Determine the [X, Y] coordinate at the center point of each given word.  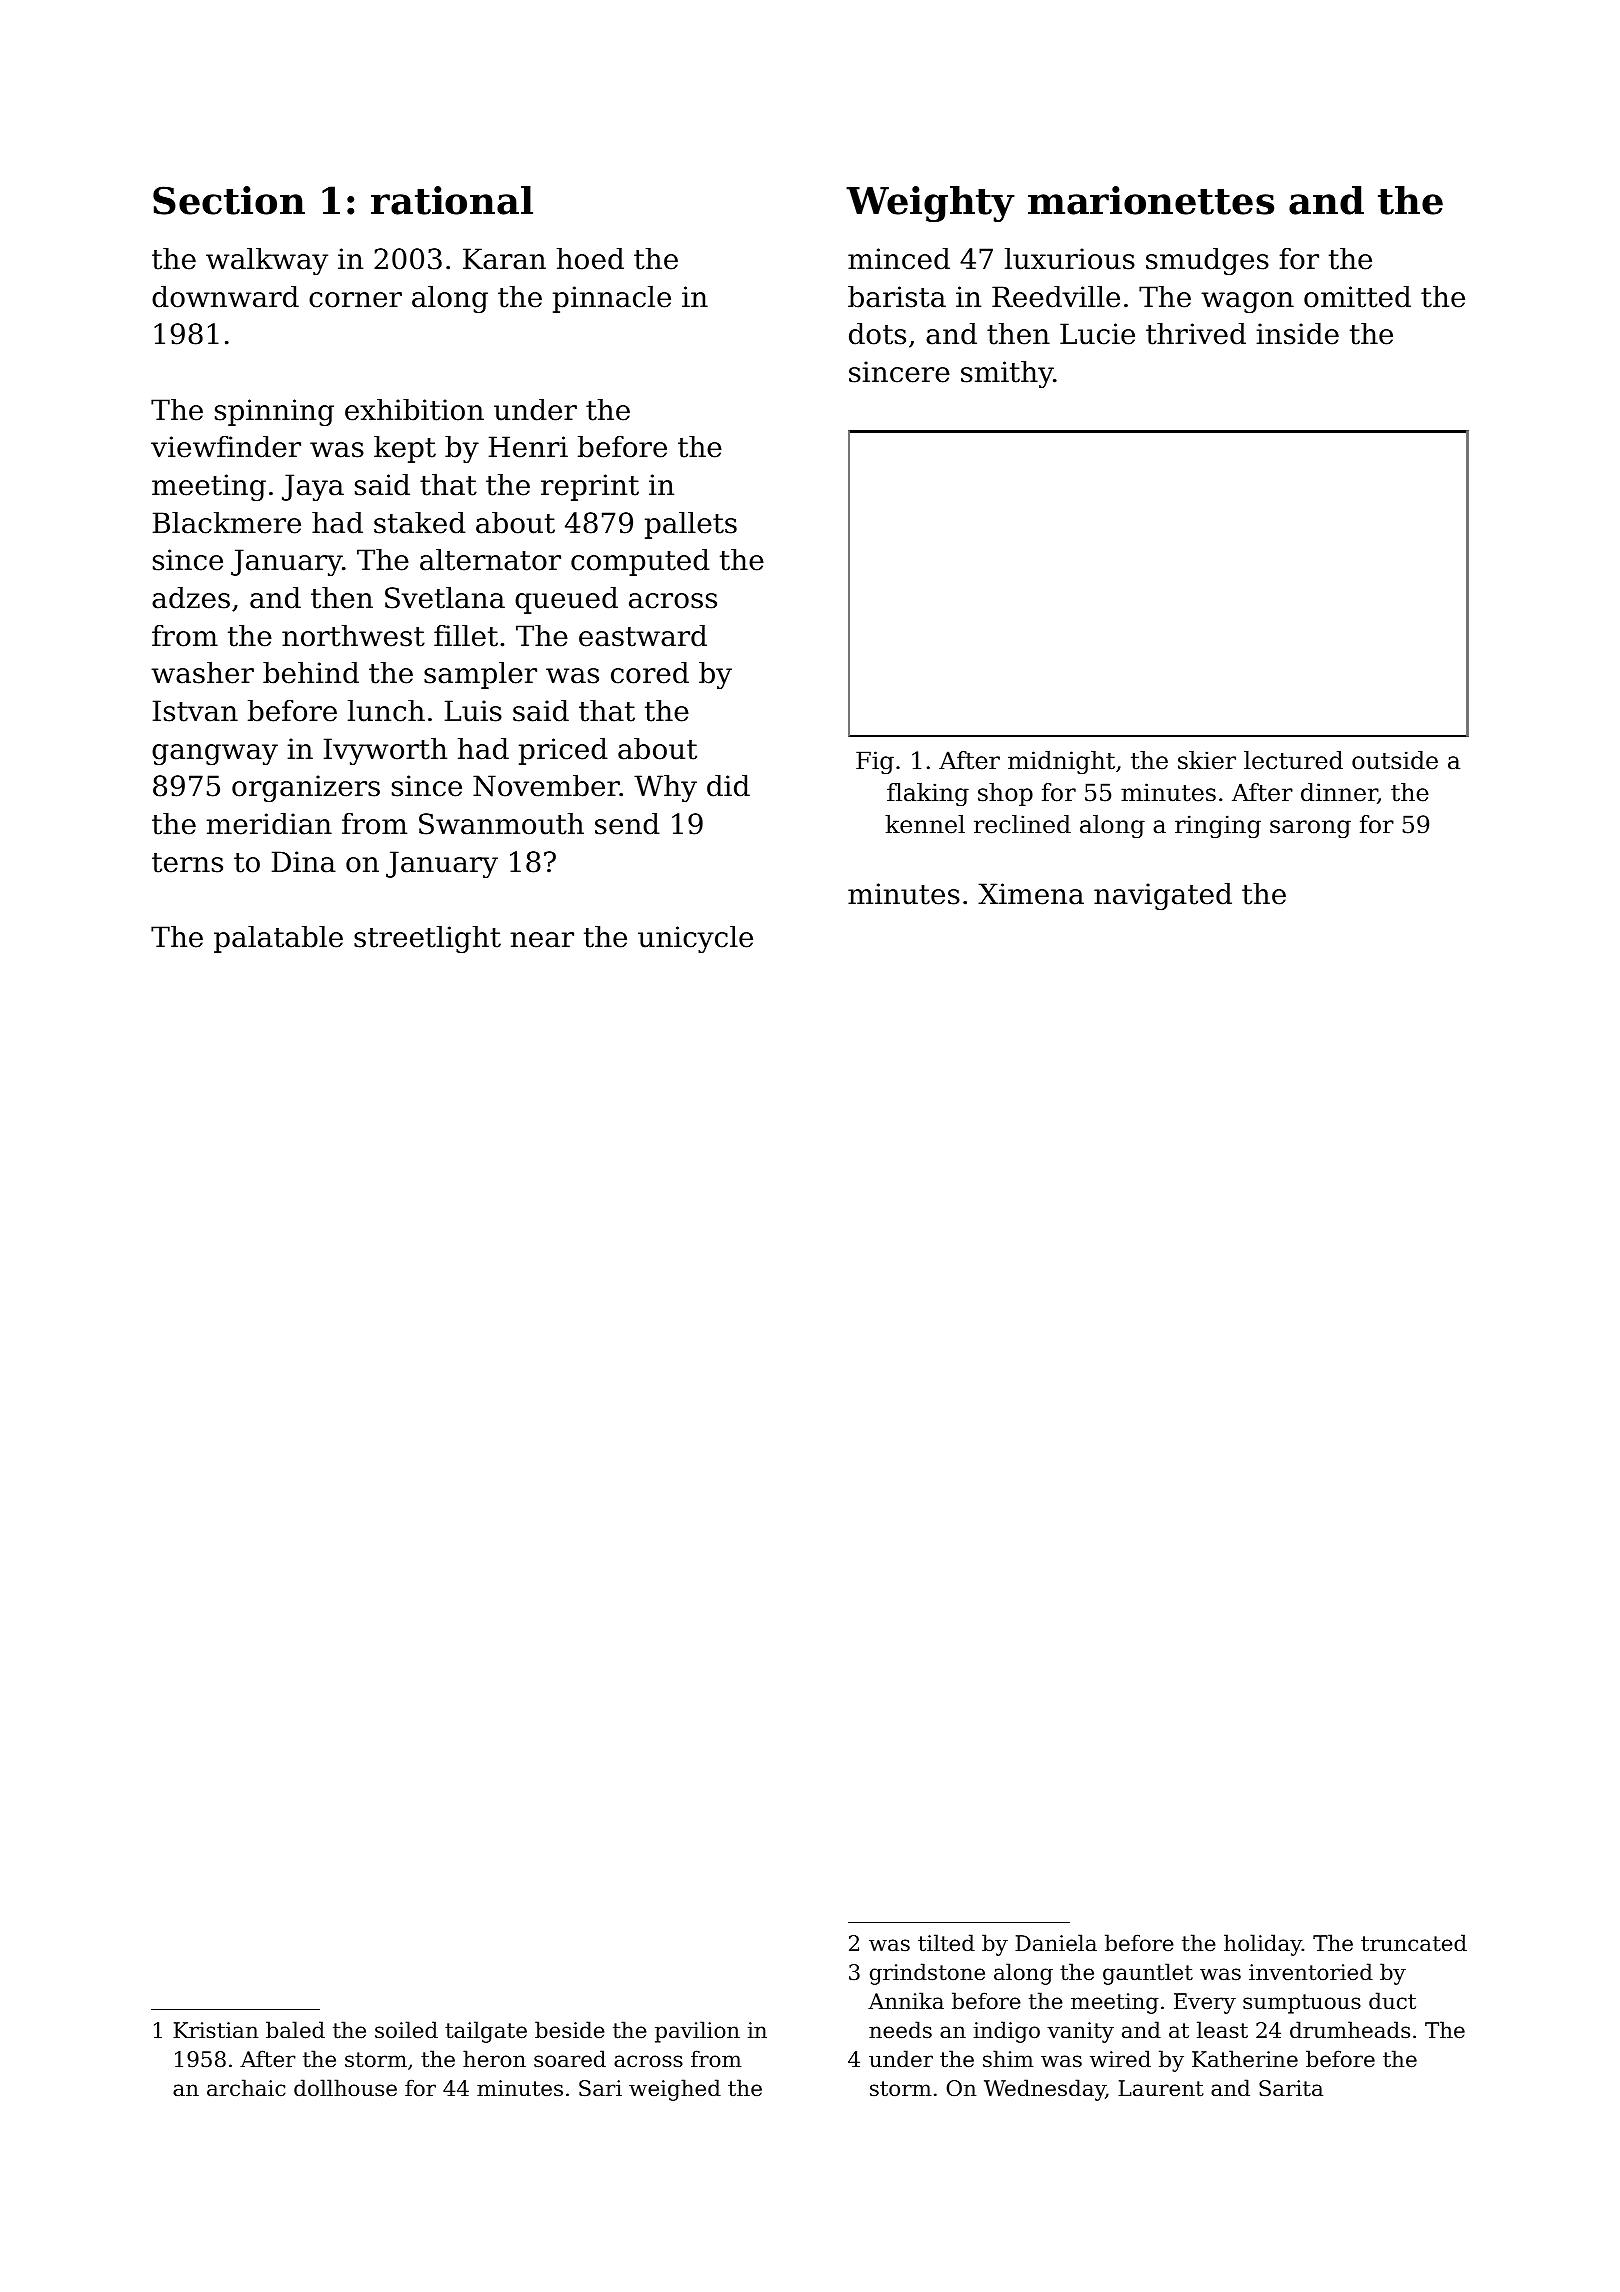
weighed [675, 2090]
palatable [278, 939]
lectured [1293, 760]
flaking [928, 794]
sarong [1310, 829]
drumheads [1350, 2030]
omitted [1357, 297]
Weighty [930, 204]
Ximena [1031, 894]
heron [494, 2059]
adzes [191, 598]
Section [229, 200]
